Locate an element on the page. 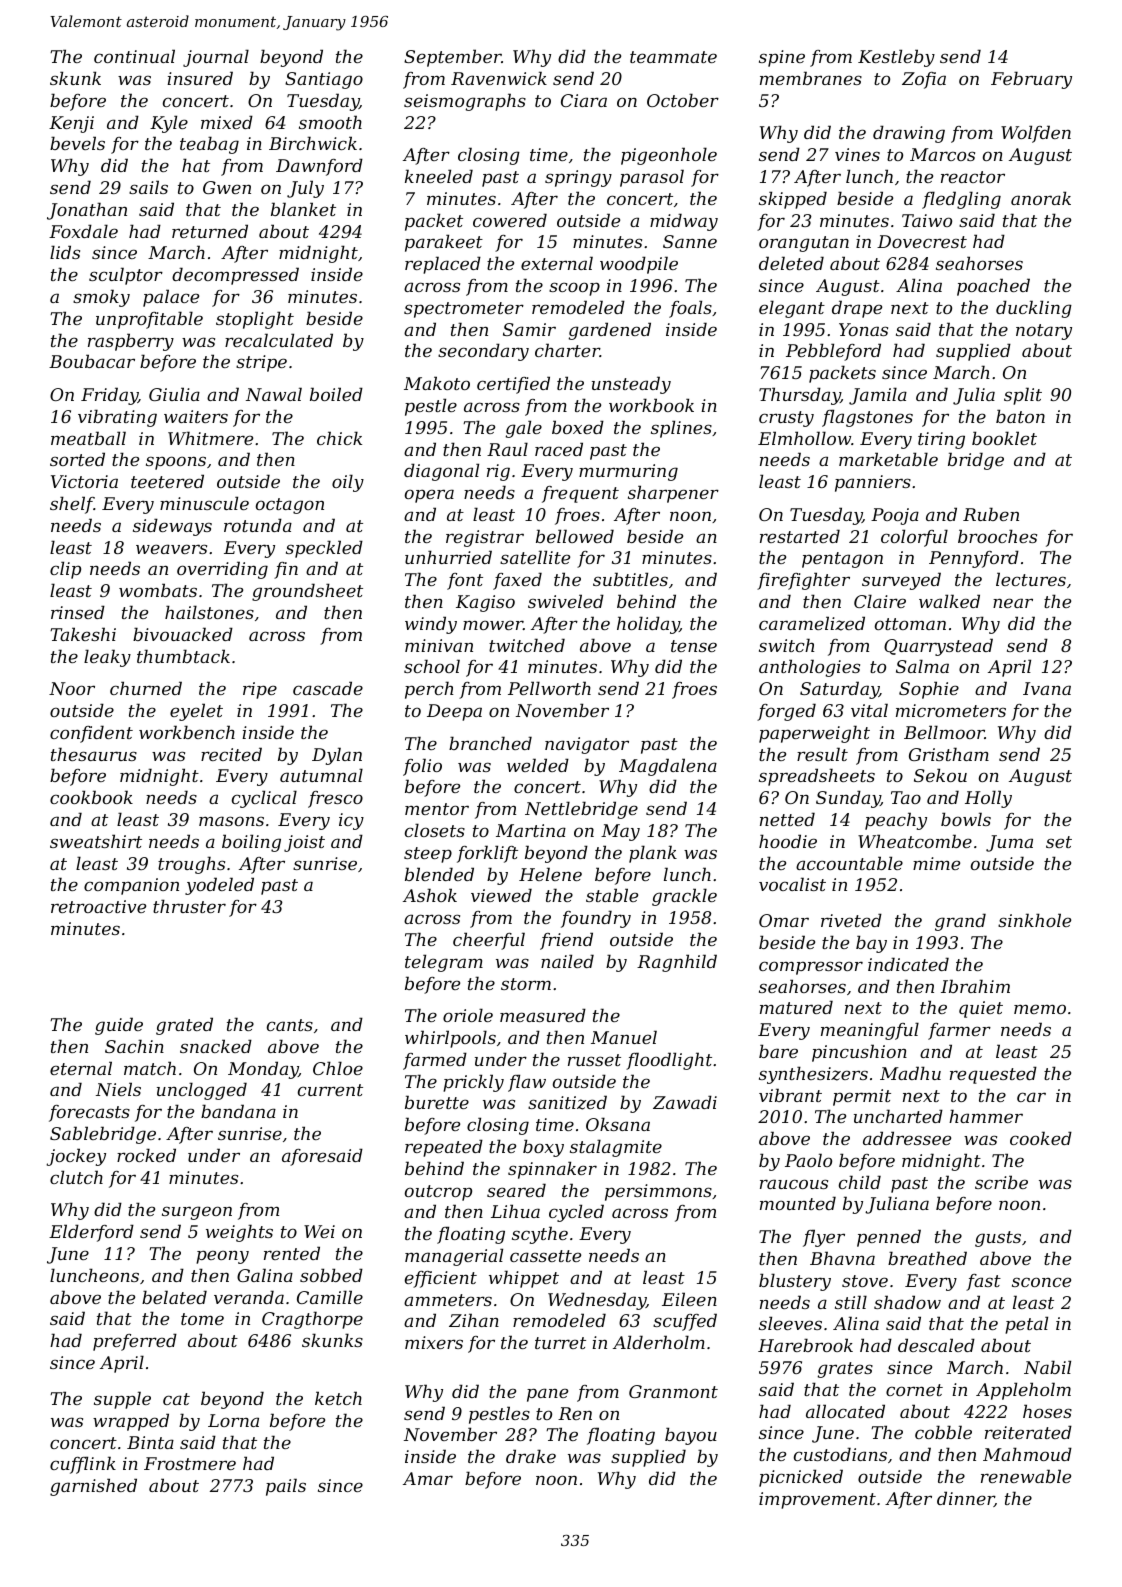  Kenji is located at coordinates (71, 124).
